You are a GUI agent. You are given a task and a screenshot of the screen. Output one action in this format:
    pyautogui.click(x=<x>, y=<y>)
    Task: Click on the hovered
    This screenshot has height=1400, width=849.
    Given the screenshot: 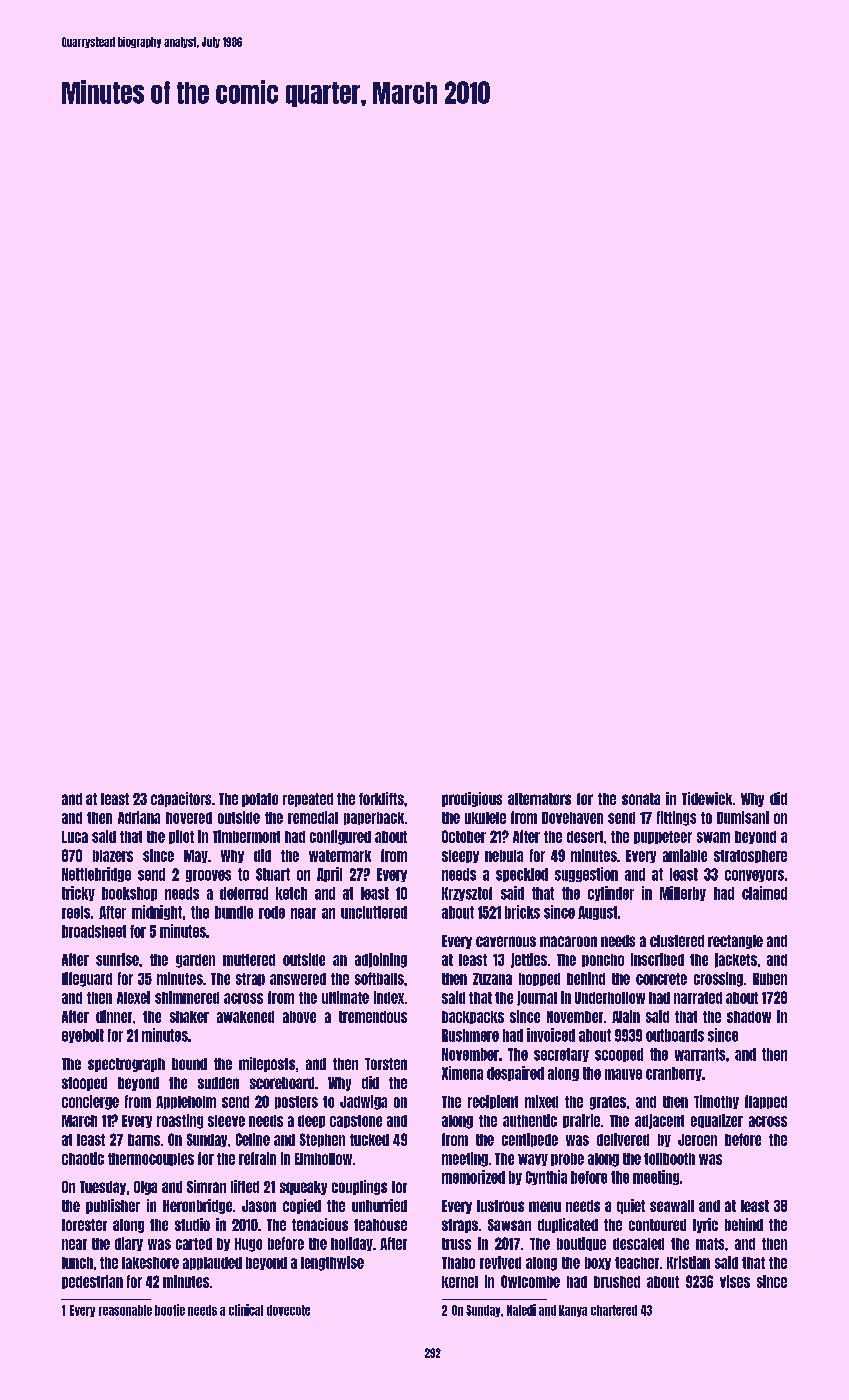 What is the action you would take?
    pyautogui.click(x=189, y=818)
